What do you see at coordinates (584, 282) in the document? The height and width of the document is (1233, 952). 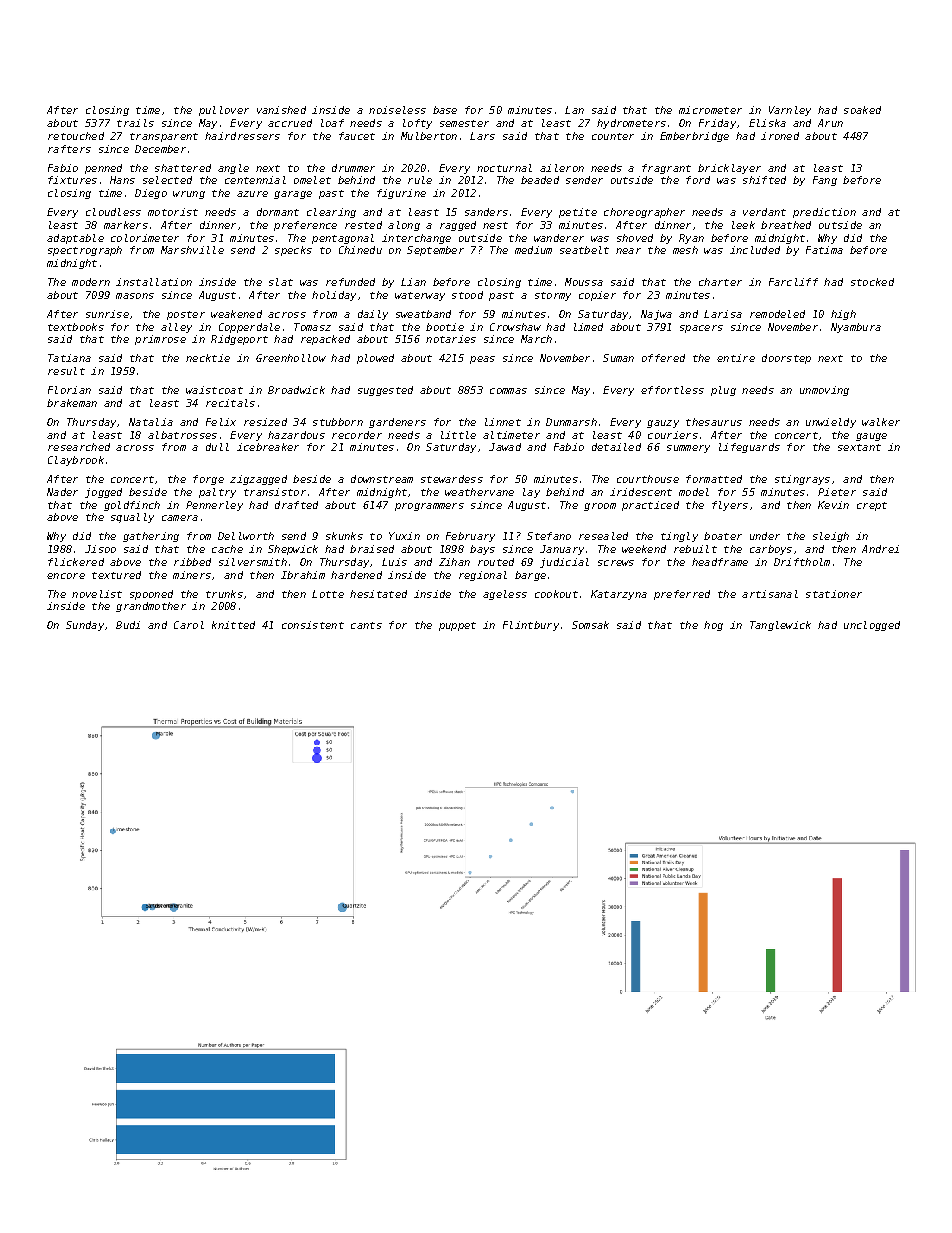 I see `Moussa` at bounding box center [584, 282].
